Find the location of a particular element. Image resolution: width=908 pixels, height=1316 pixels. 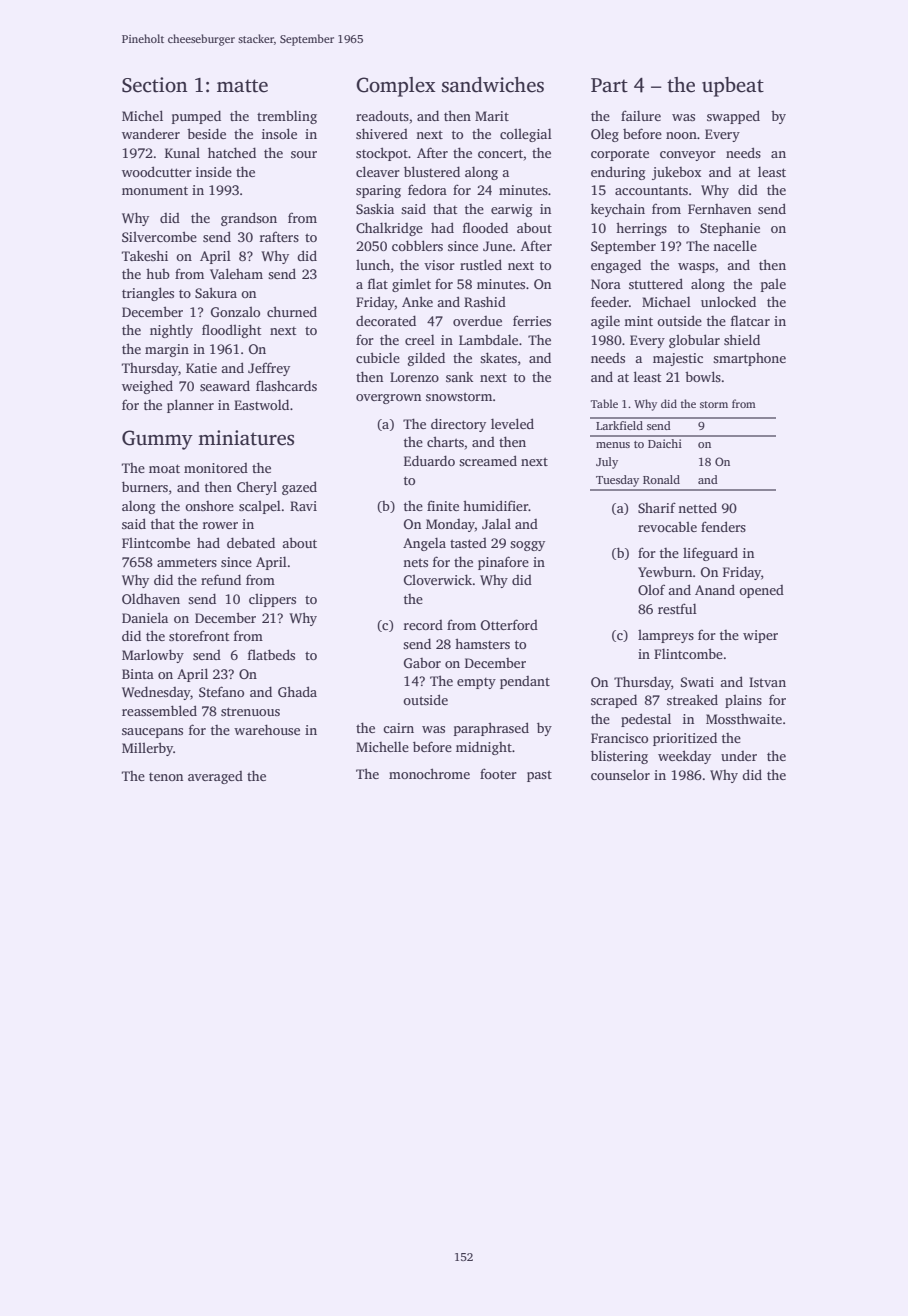

visor is located at coordinates (439, 265).
